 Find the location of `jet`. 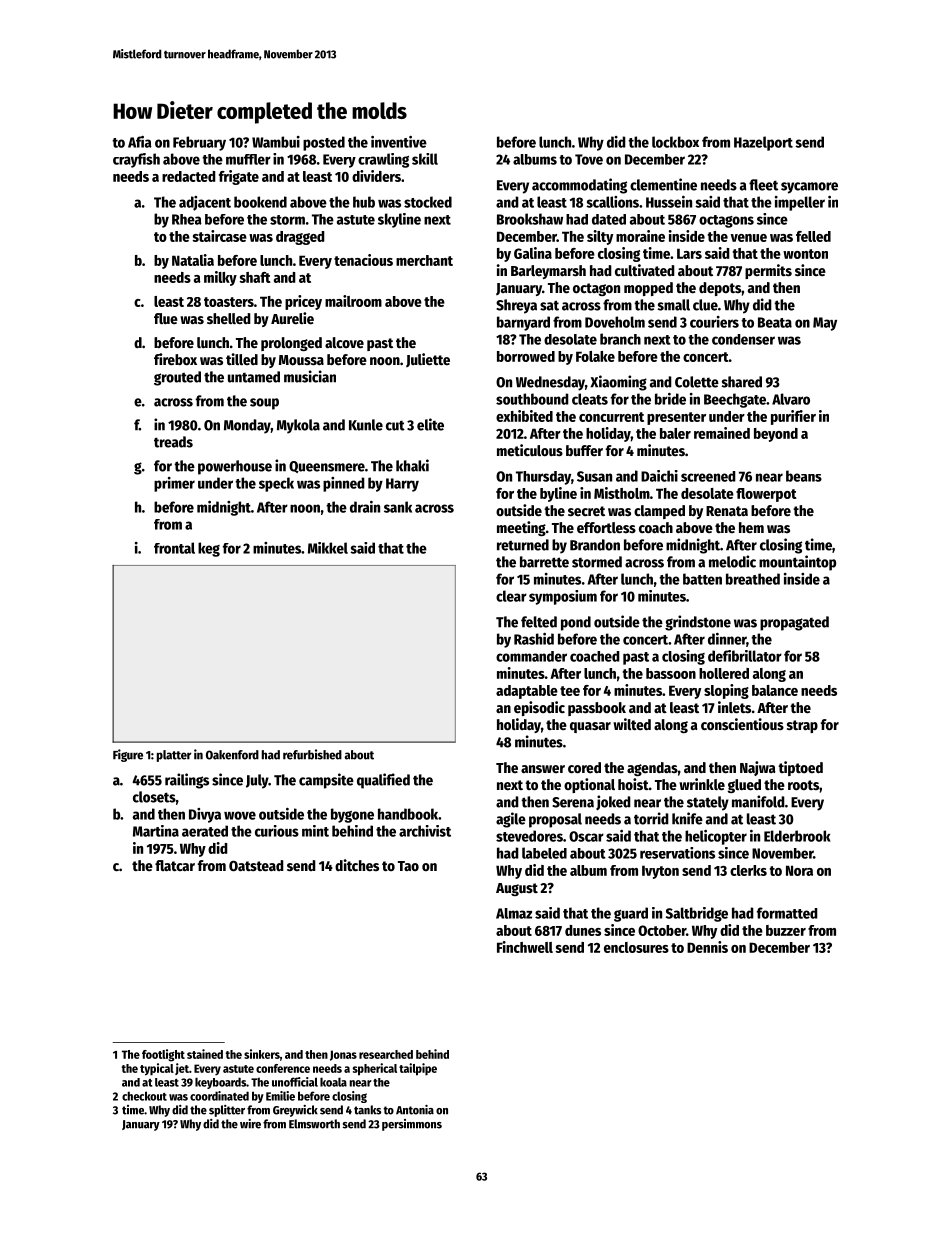

jet is located at coordinates (182, 1069).
